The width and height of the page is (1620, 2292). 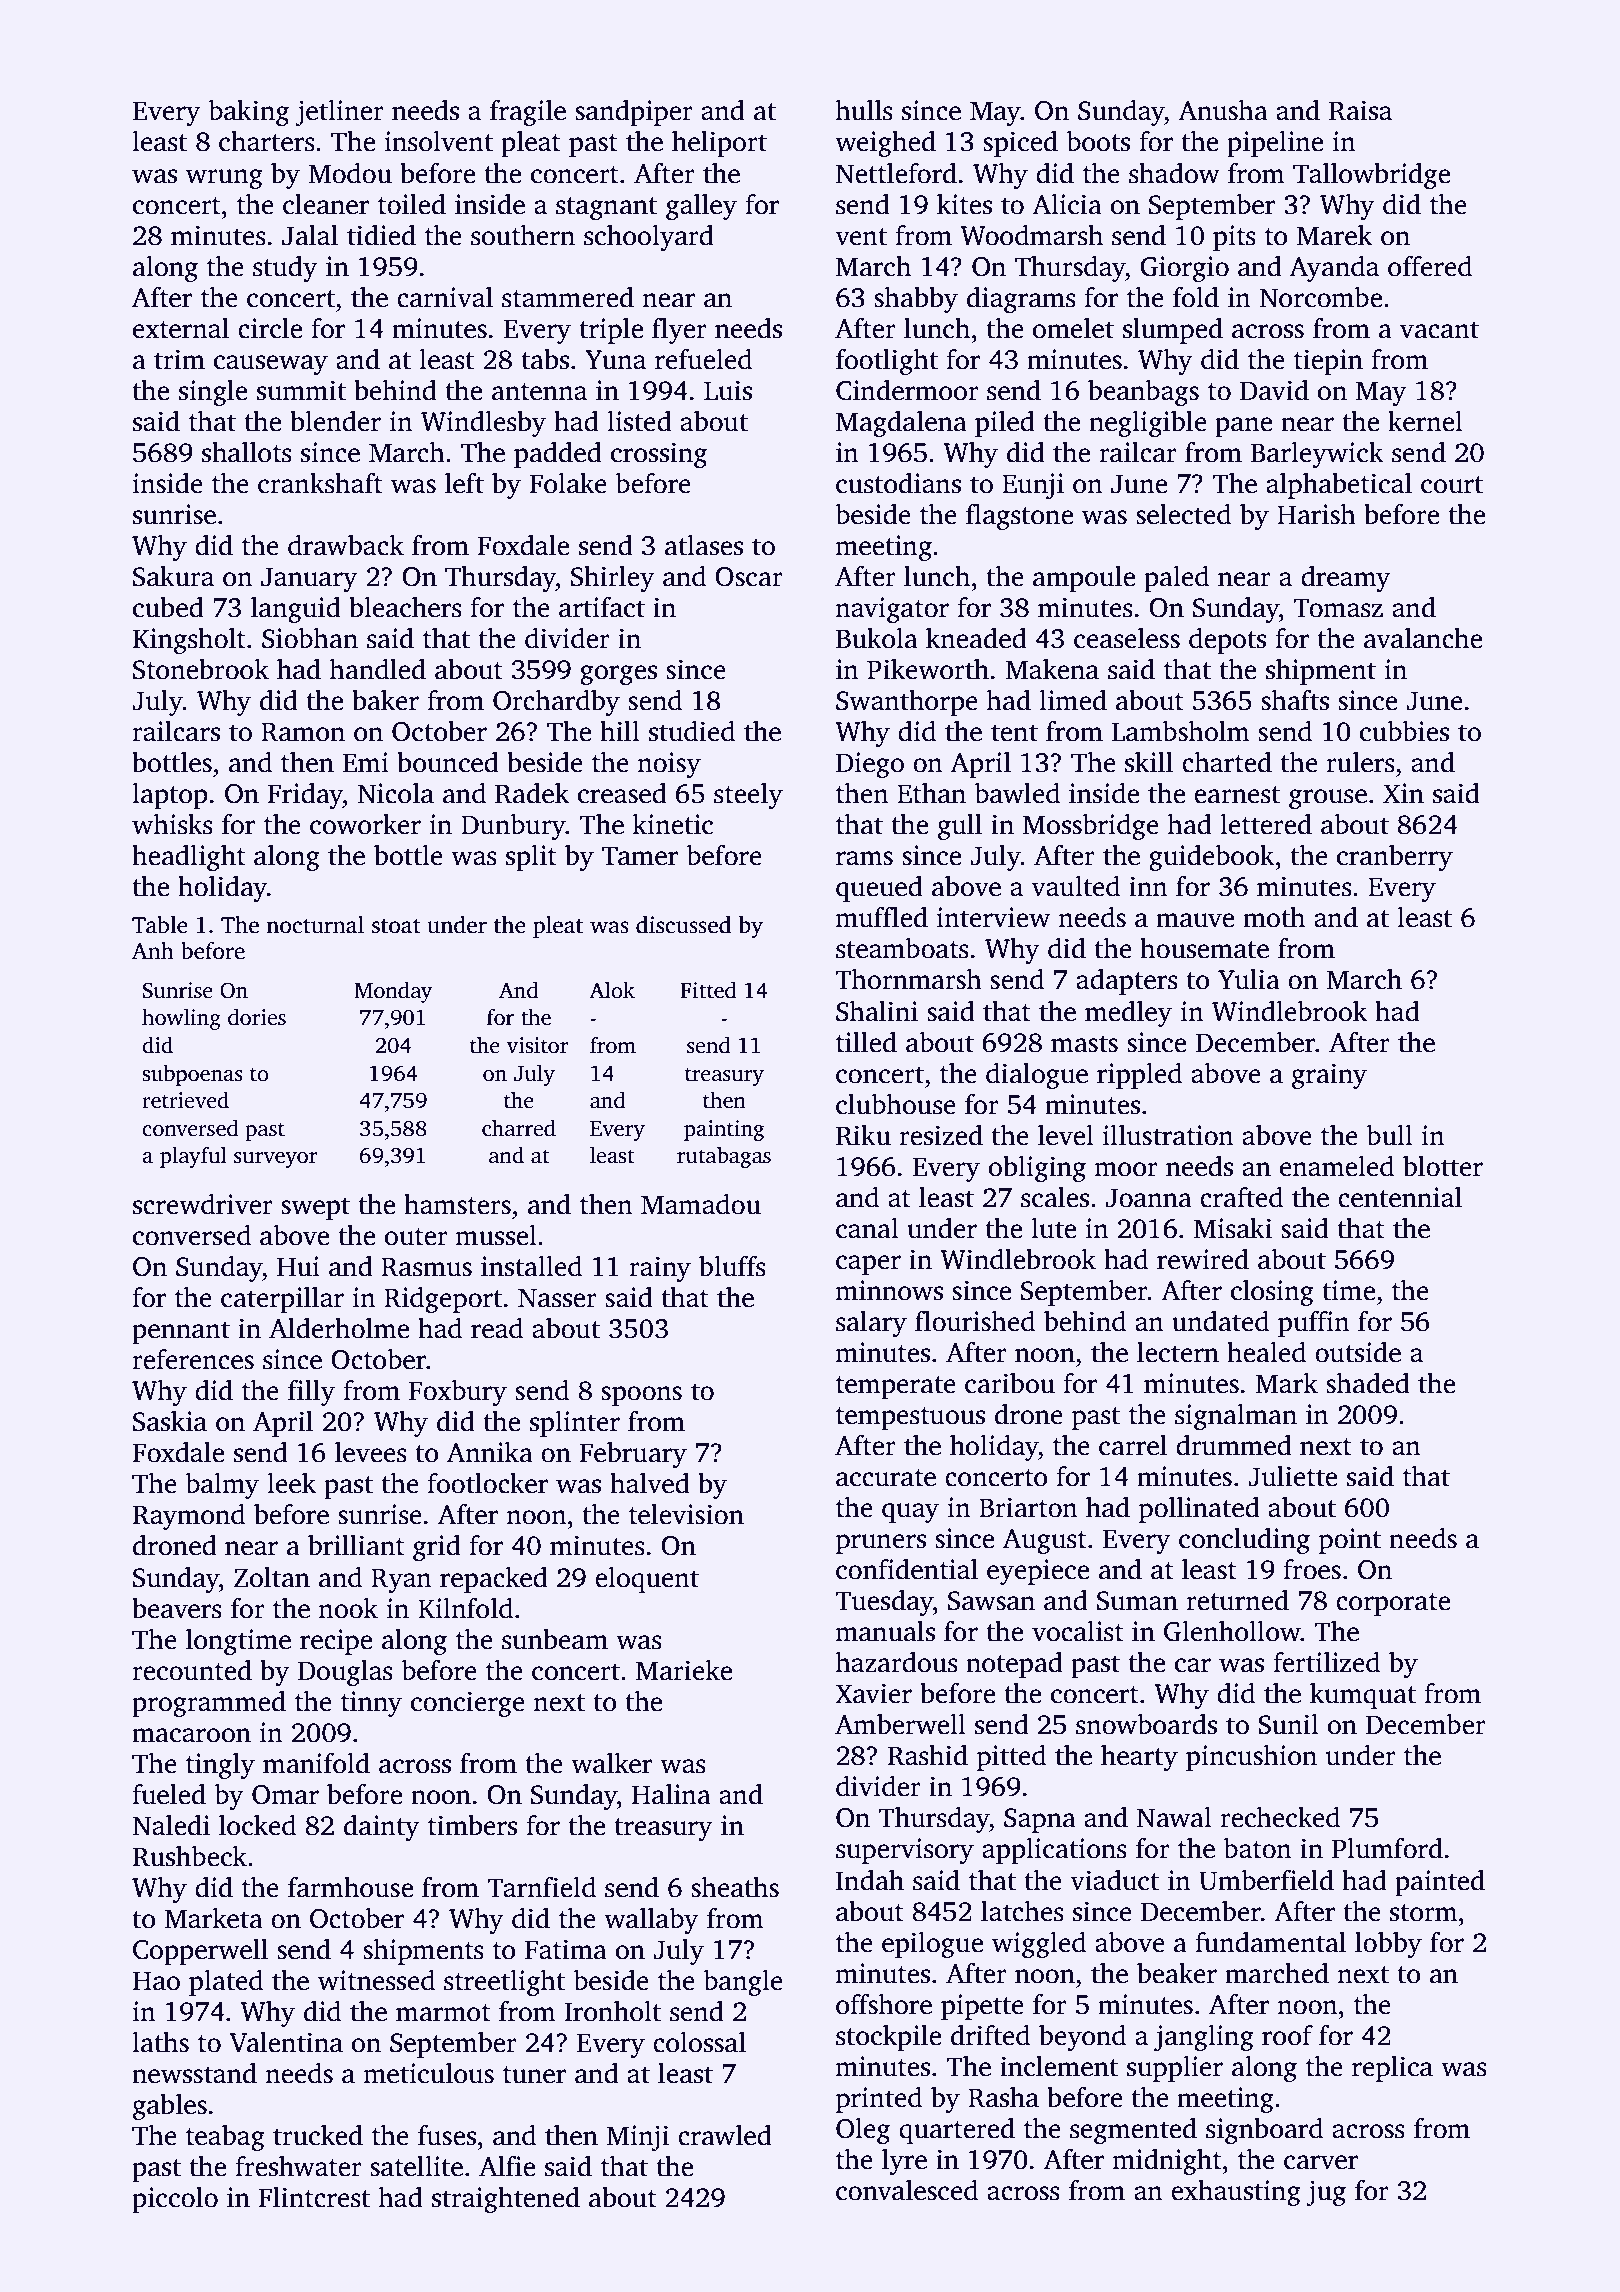 I want to click on hulls, so click(x=864, y=110).
